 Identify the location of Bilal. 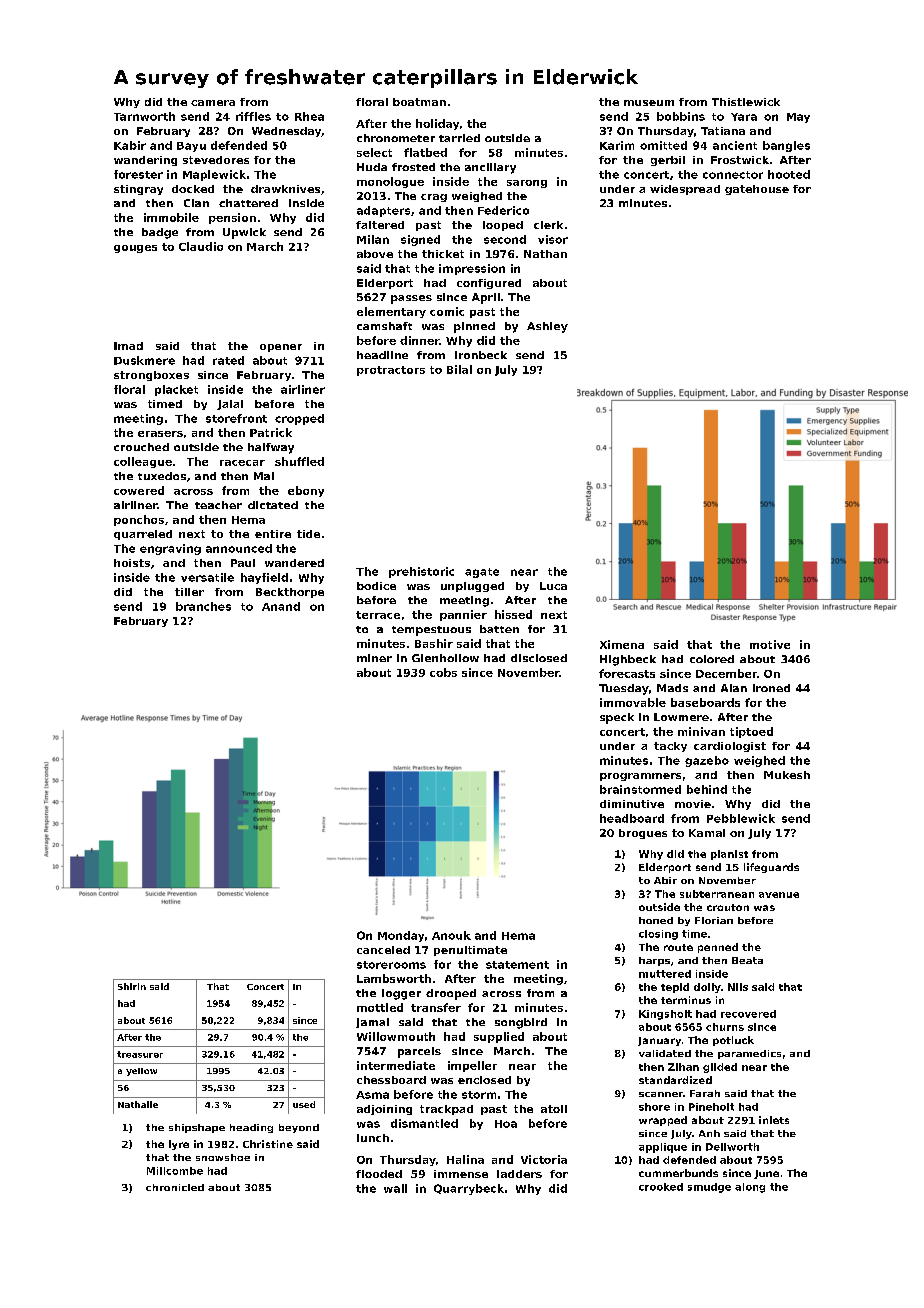
(459, 369).
